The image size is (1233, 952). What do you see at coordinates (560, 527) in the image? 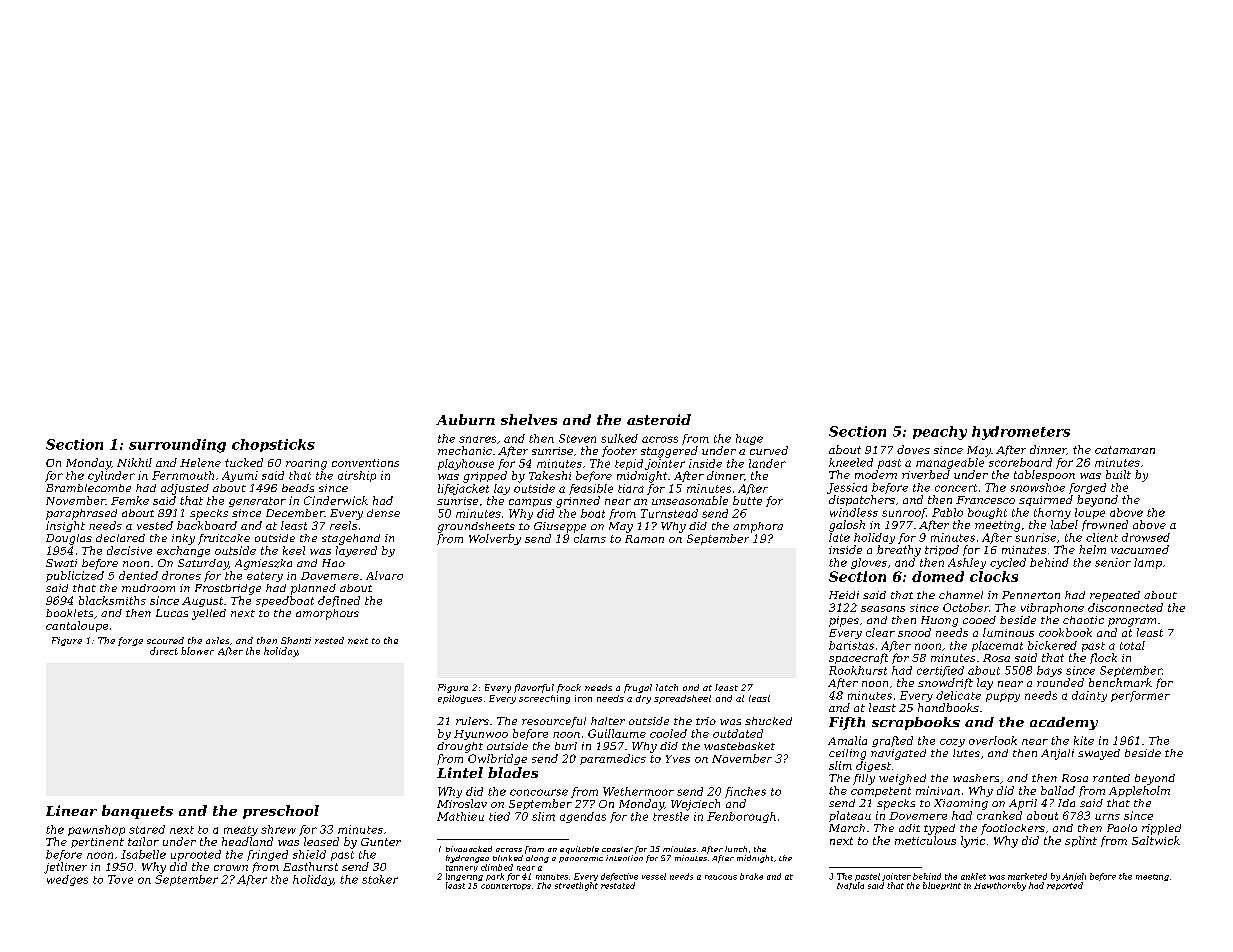
I see `Giuseppe` at bounding box center [560, 527].
